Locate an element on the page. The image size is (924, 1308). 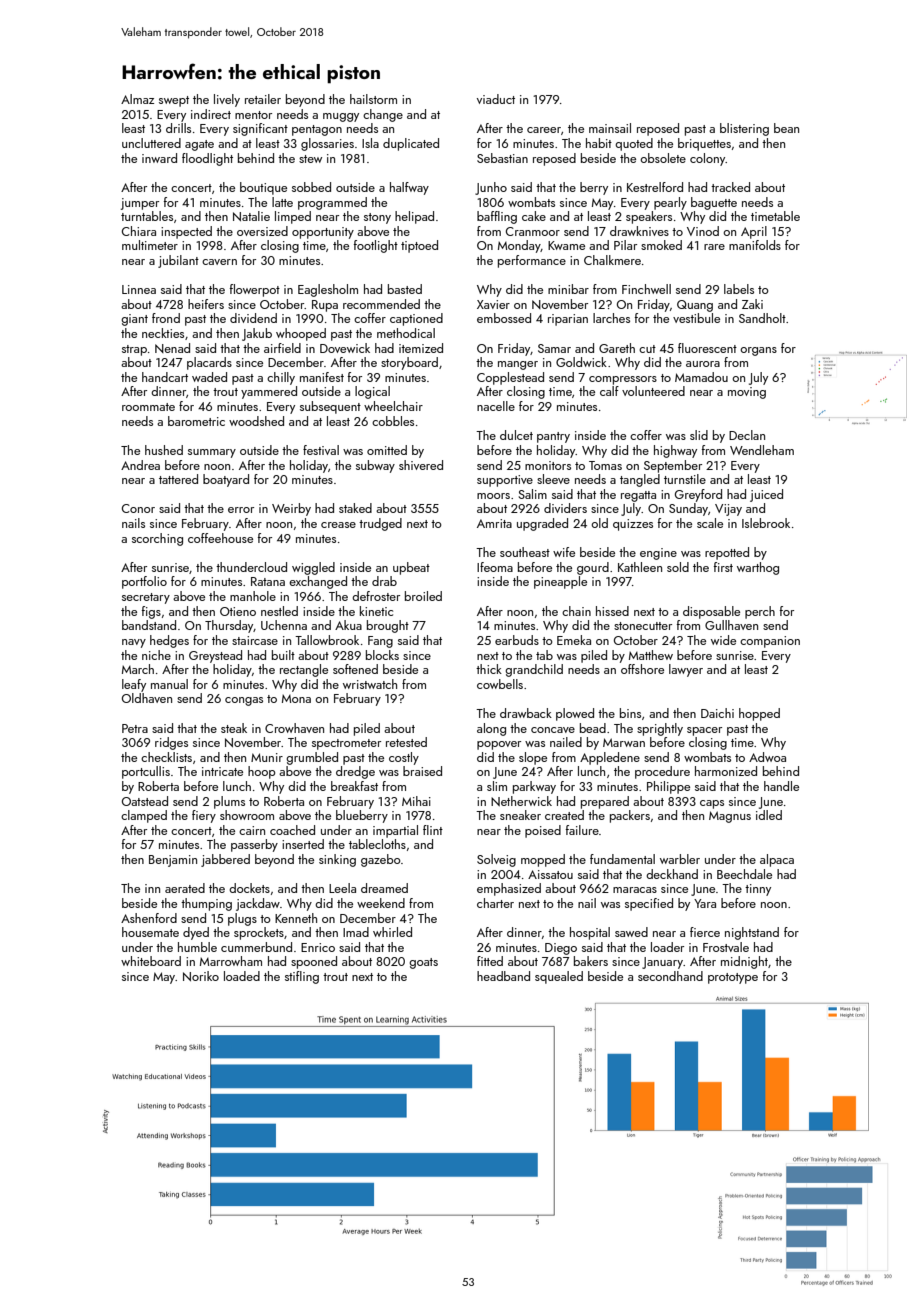
blistering is located at coordinates (744, 129).
